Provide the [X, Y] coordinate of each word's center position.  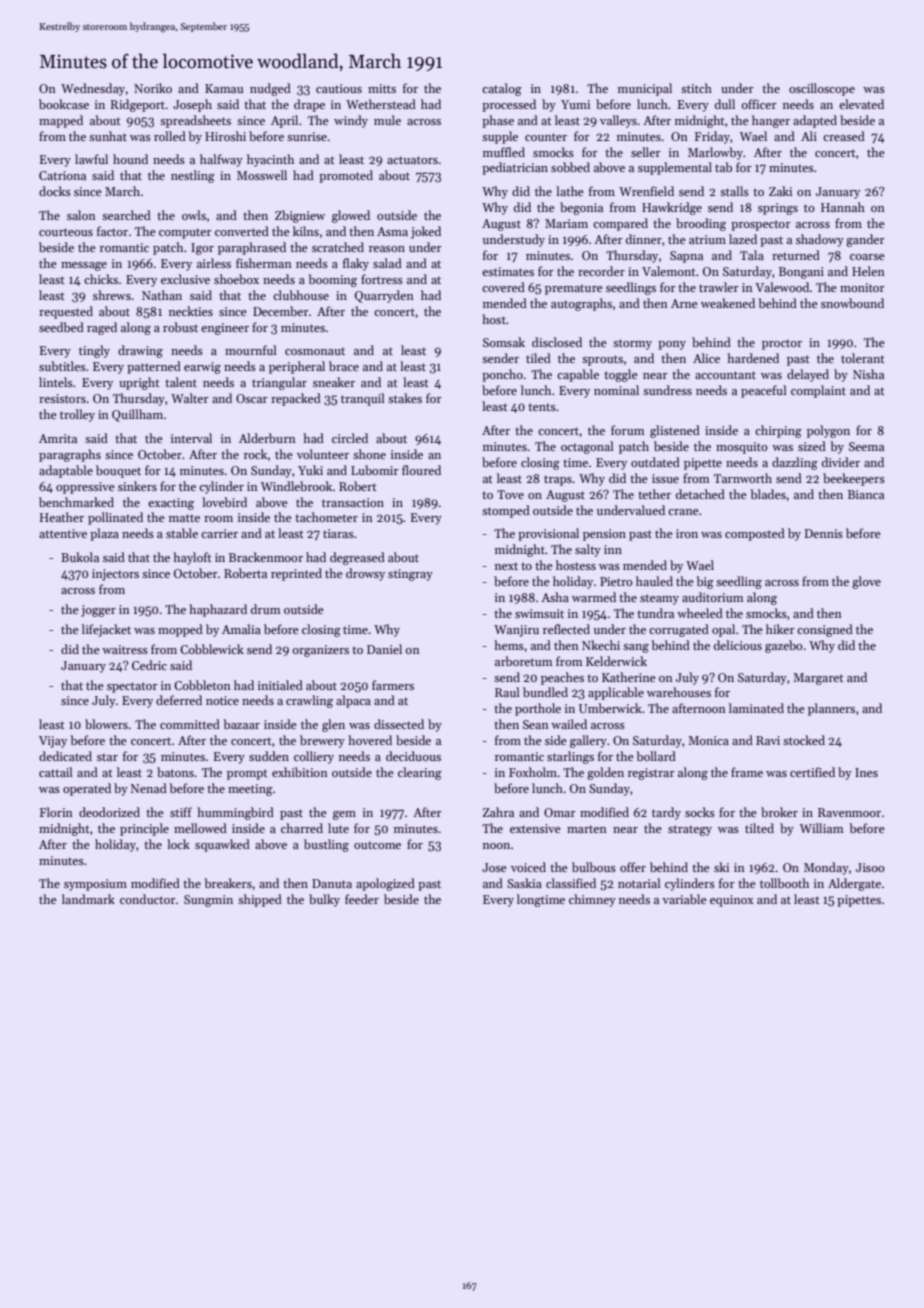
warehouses [679, 692]
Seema [866, 446]
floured [421, 470]
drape [309, 105]
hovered [370, 740]
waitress [125, 649]
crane [683, 512]
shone [369, 454]
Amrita [58, 438]
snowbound [852, 303]
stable [182, 533]
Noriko [153, 88]
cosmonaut [315, 351]
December [281, 311]
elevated [861, 104]
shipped [260, 900]
